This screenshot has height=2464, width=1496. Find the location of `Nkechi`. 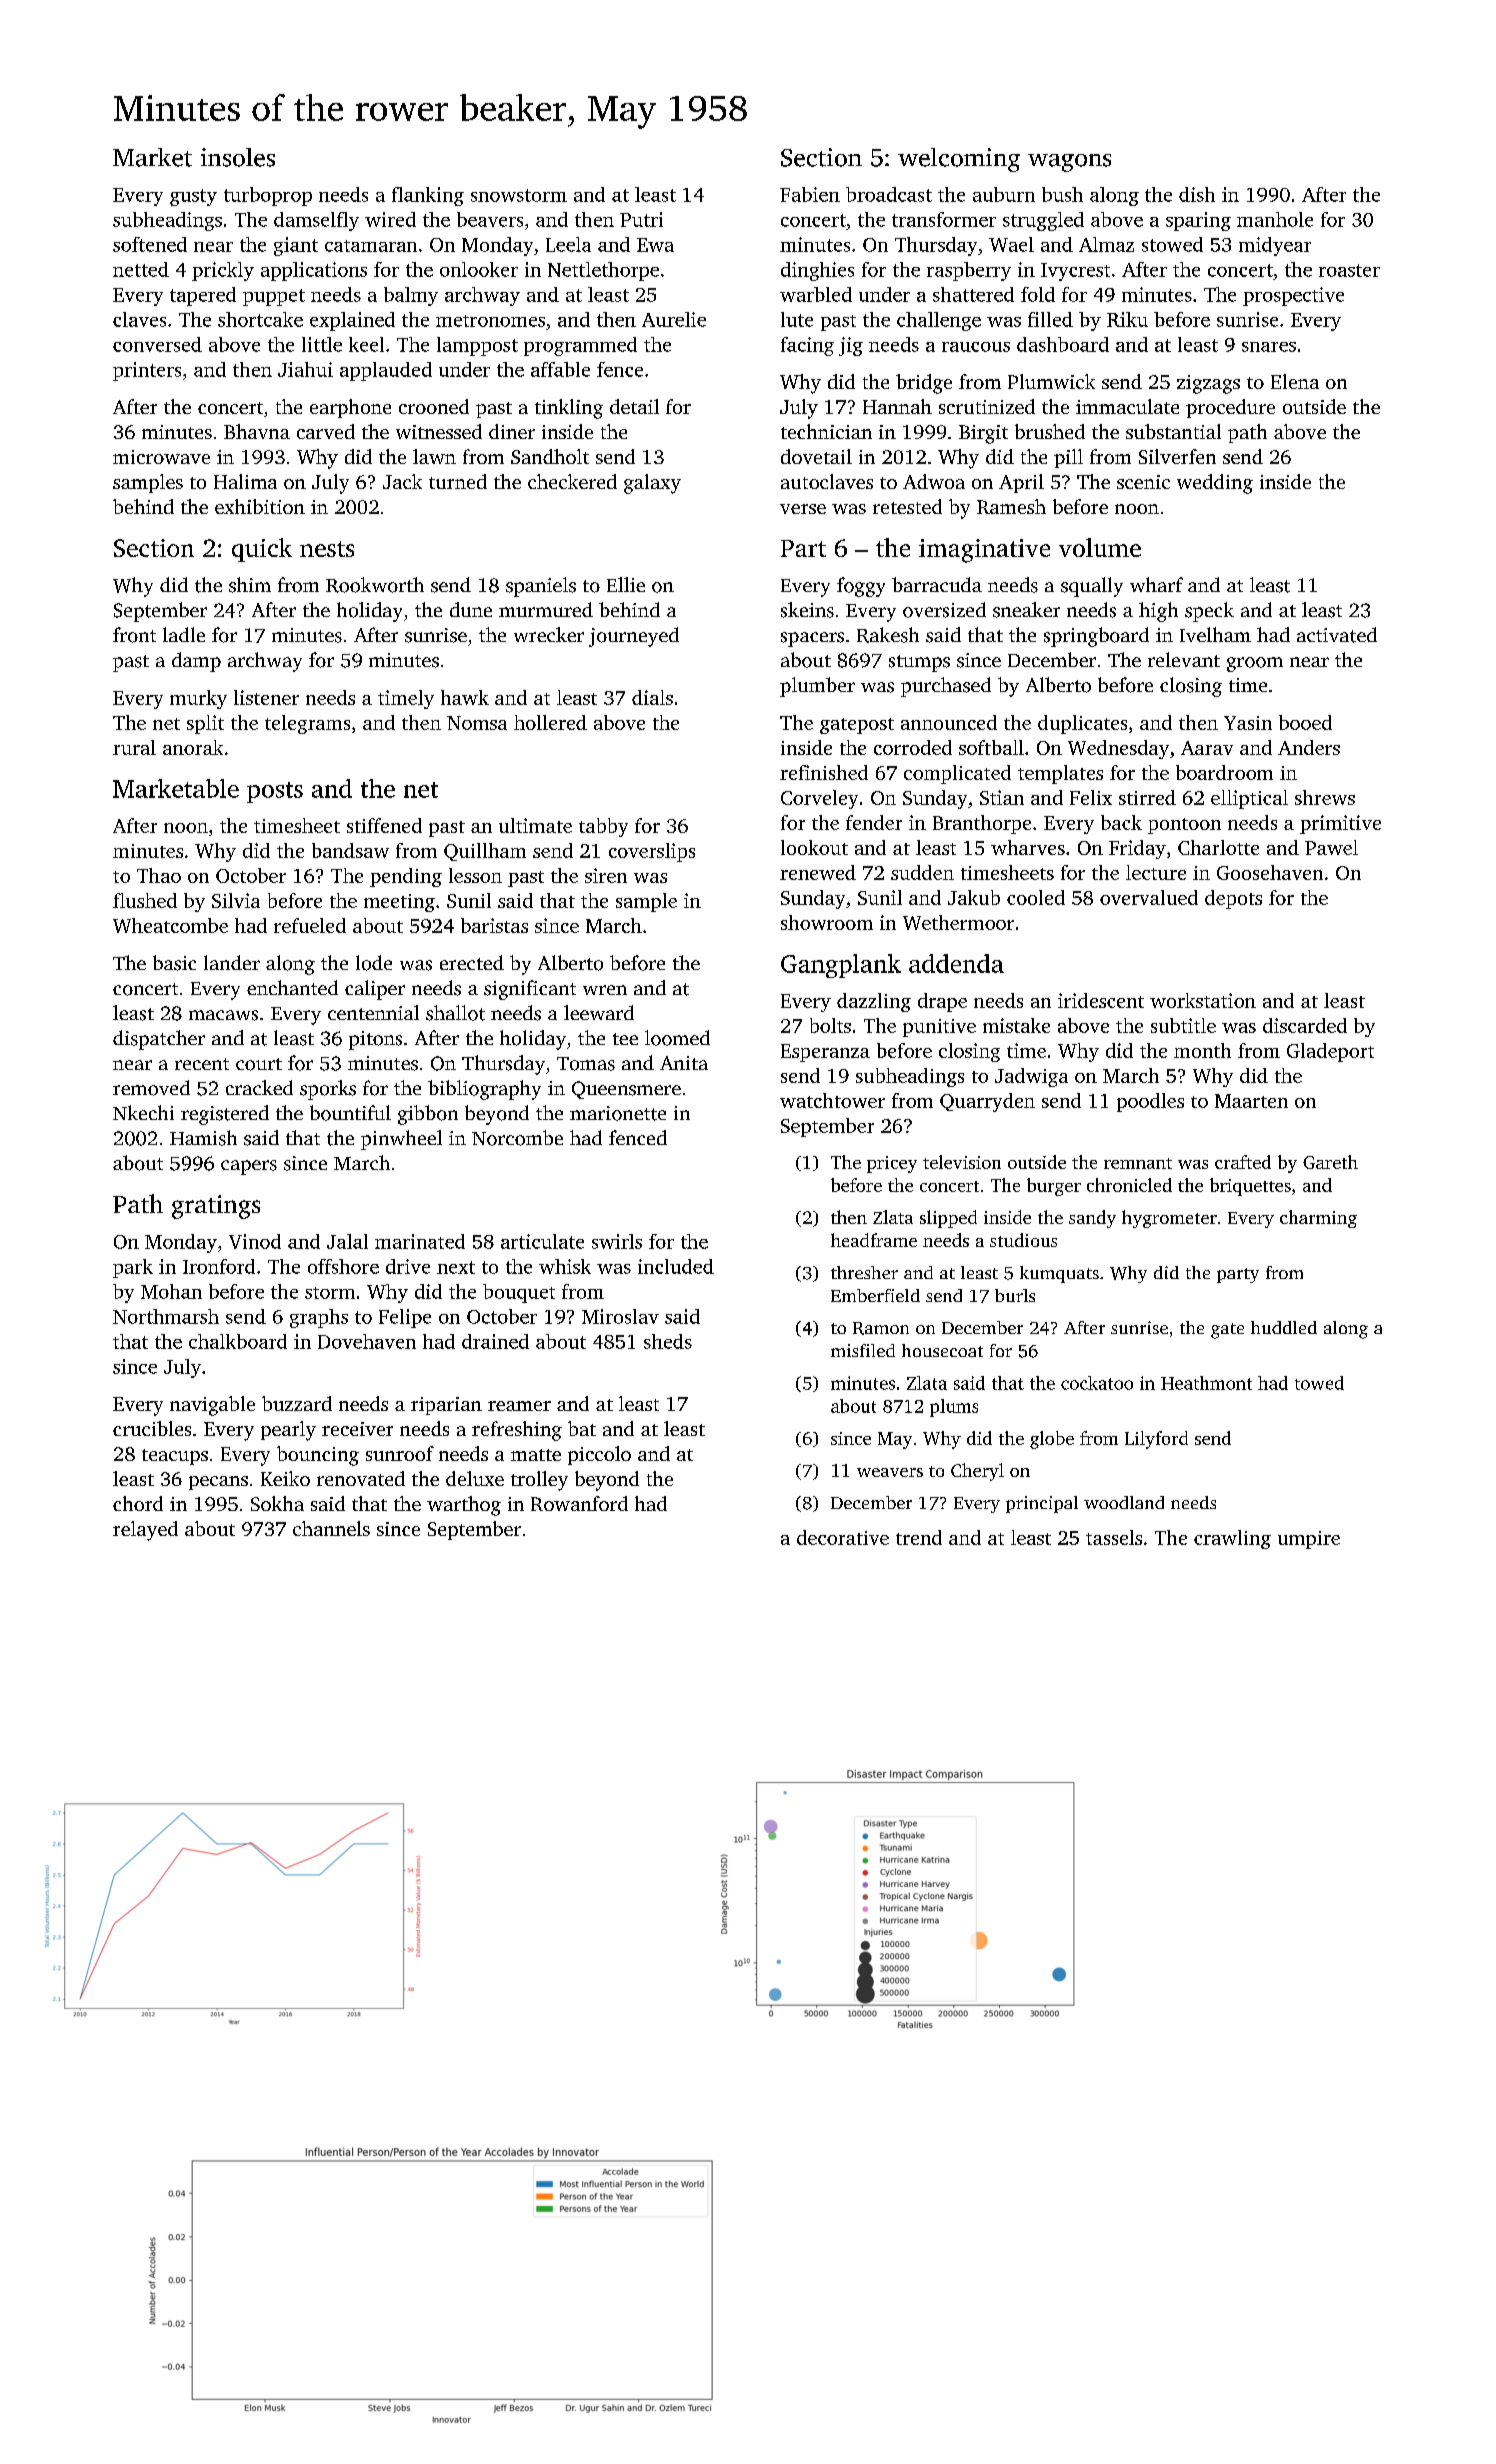

Nkechi is located at coordinates (143, 1112).
